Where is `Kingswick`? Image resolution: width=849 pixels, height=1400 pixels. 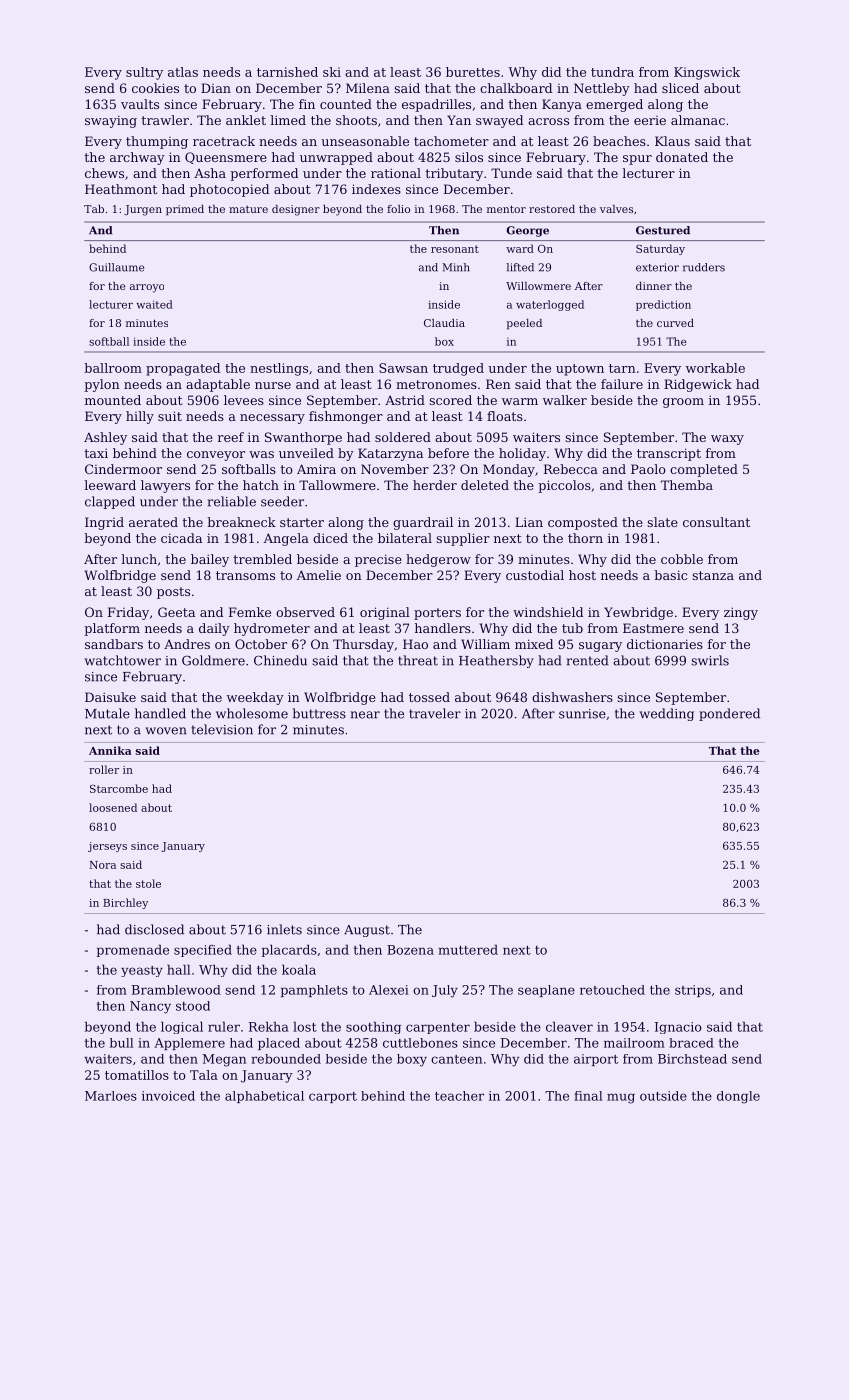
Kingswick is located at coordinates (707, 73).
